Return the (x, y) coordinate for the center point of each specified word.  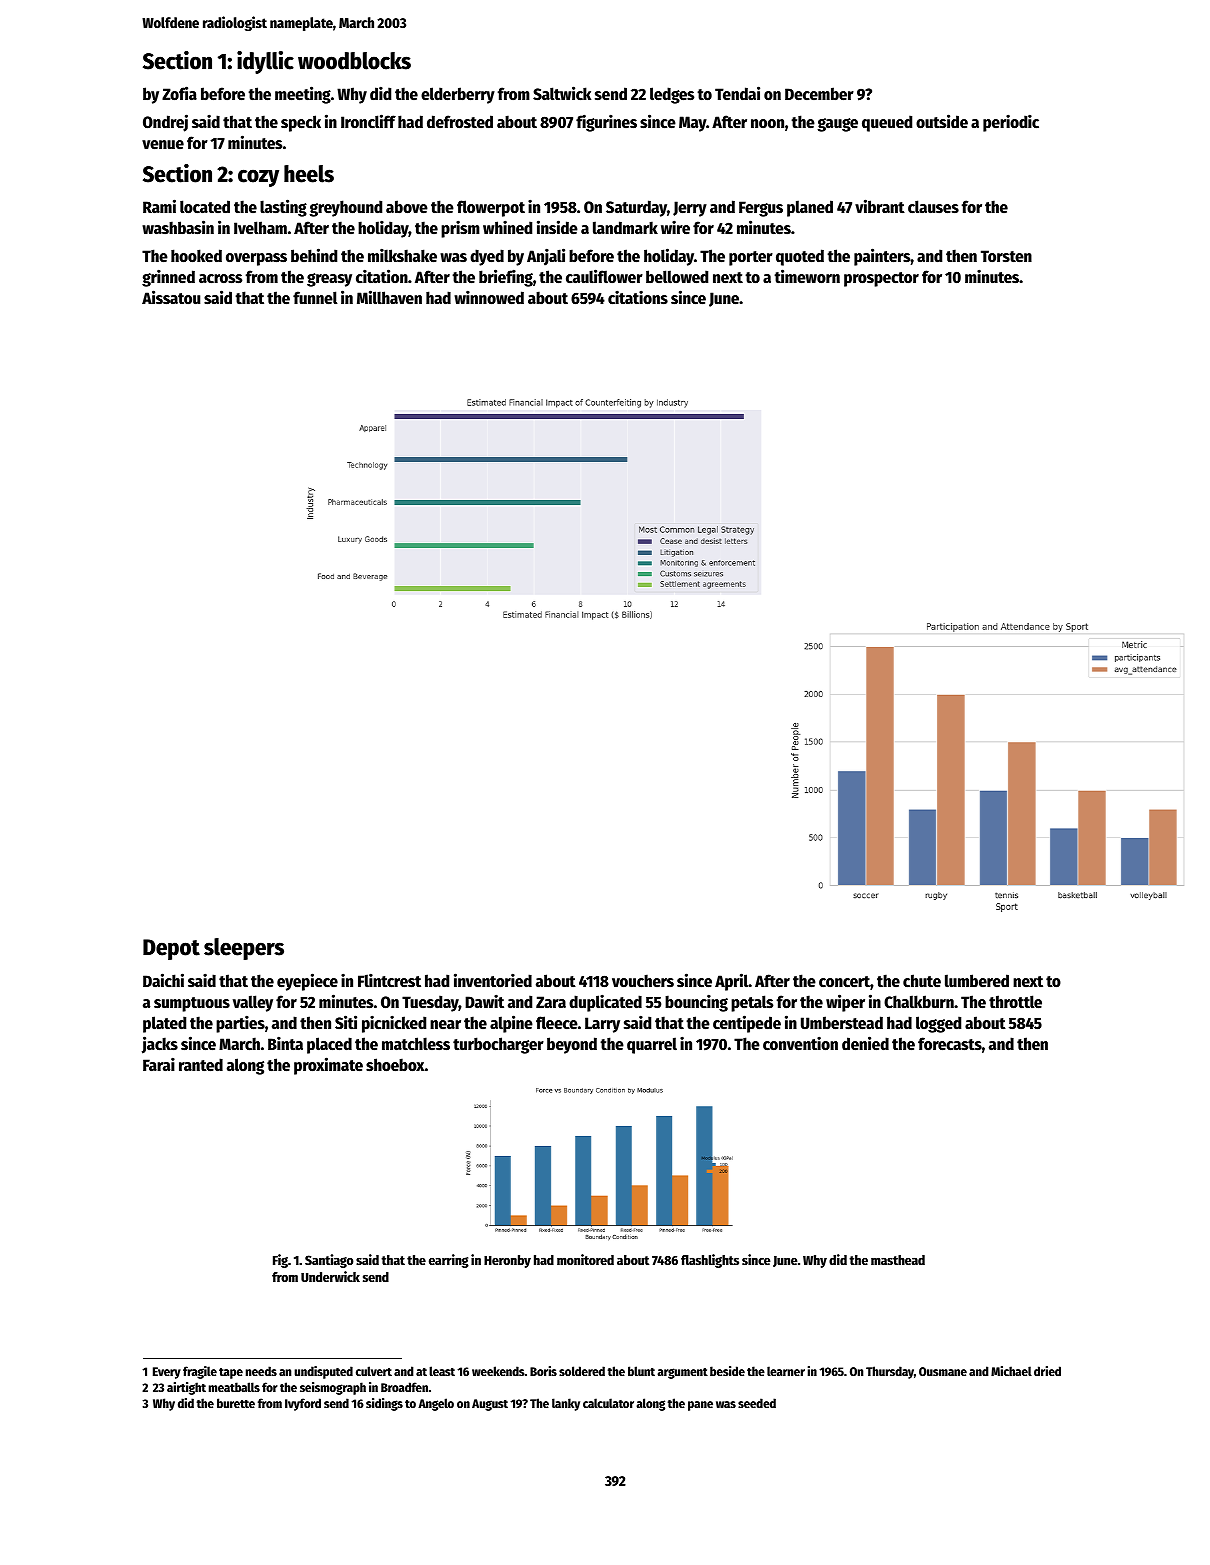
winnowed (489, 297)
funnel (315, 298)
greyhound (346, 208)
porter (751, 258)
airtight (186, 1388)
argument (682, 1373)
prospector (881, 279)
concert (844, 982)
